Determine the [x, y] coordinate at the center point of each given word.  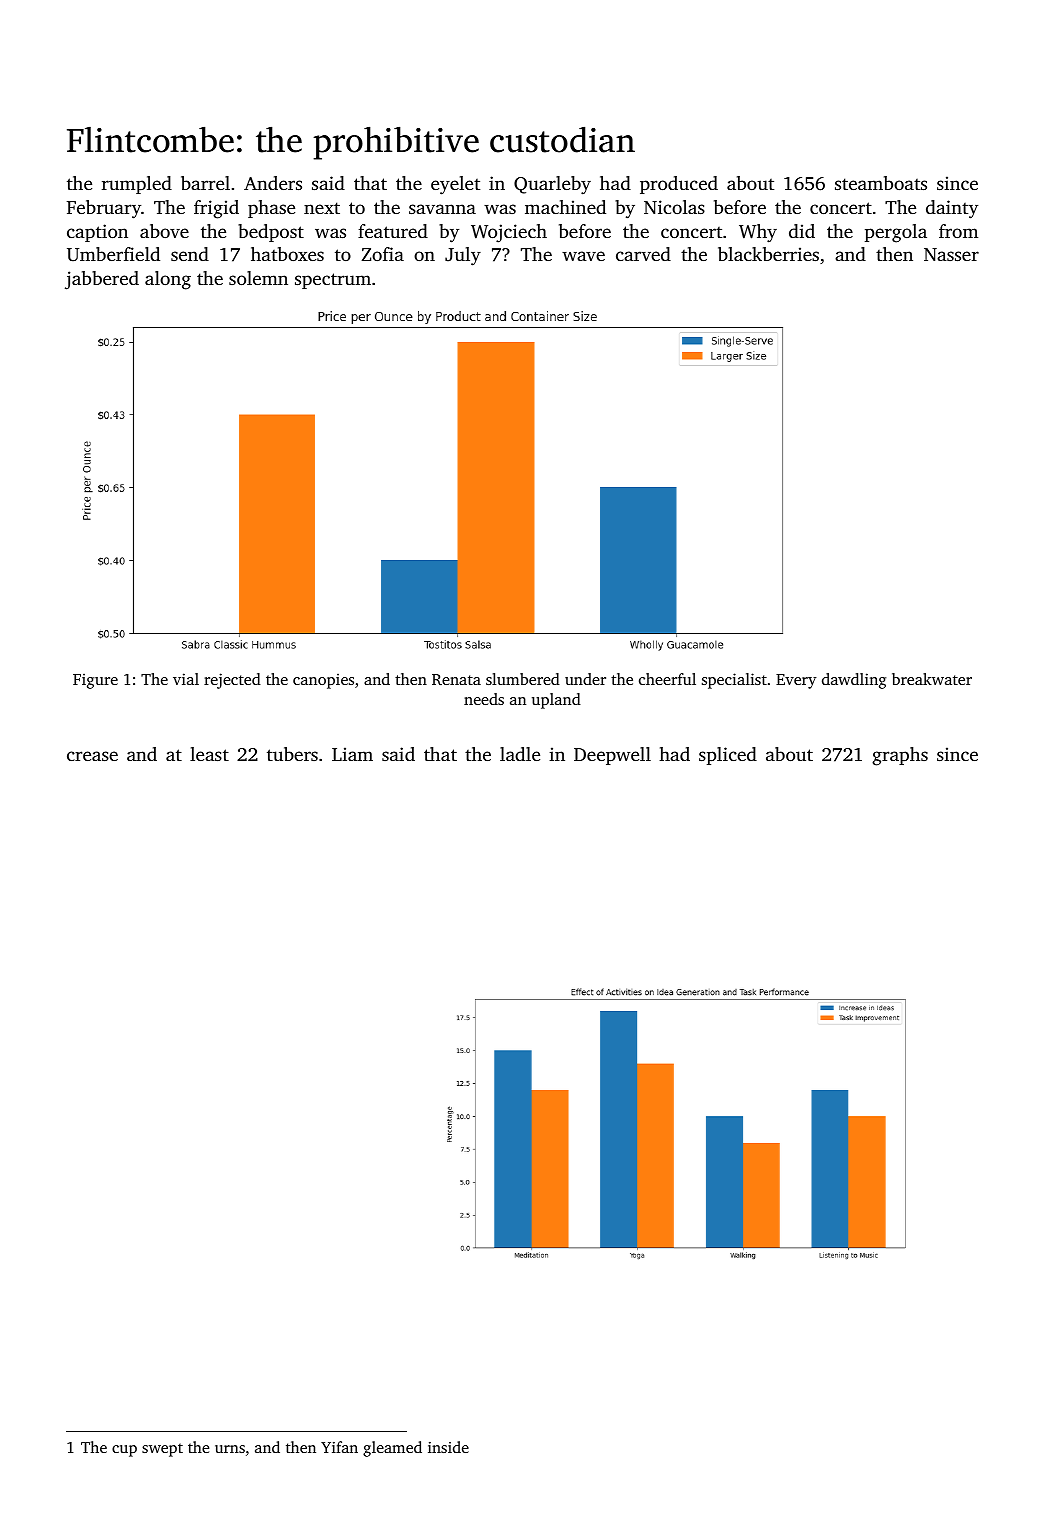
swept [162, 1450]
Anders [273, 183]
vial [186, 679]
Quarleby [552, 185]
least [209, 754]
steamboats [881, 183]
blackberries [768, 254]
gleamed [392, 1449]
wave [583, 256]
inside [448, 1447]
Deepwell [612, 756]
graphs [900, 756]
